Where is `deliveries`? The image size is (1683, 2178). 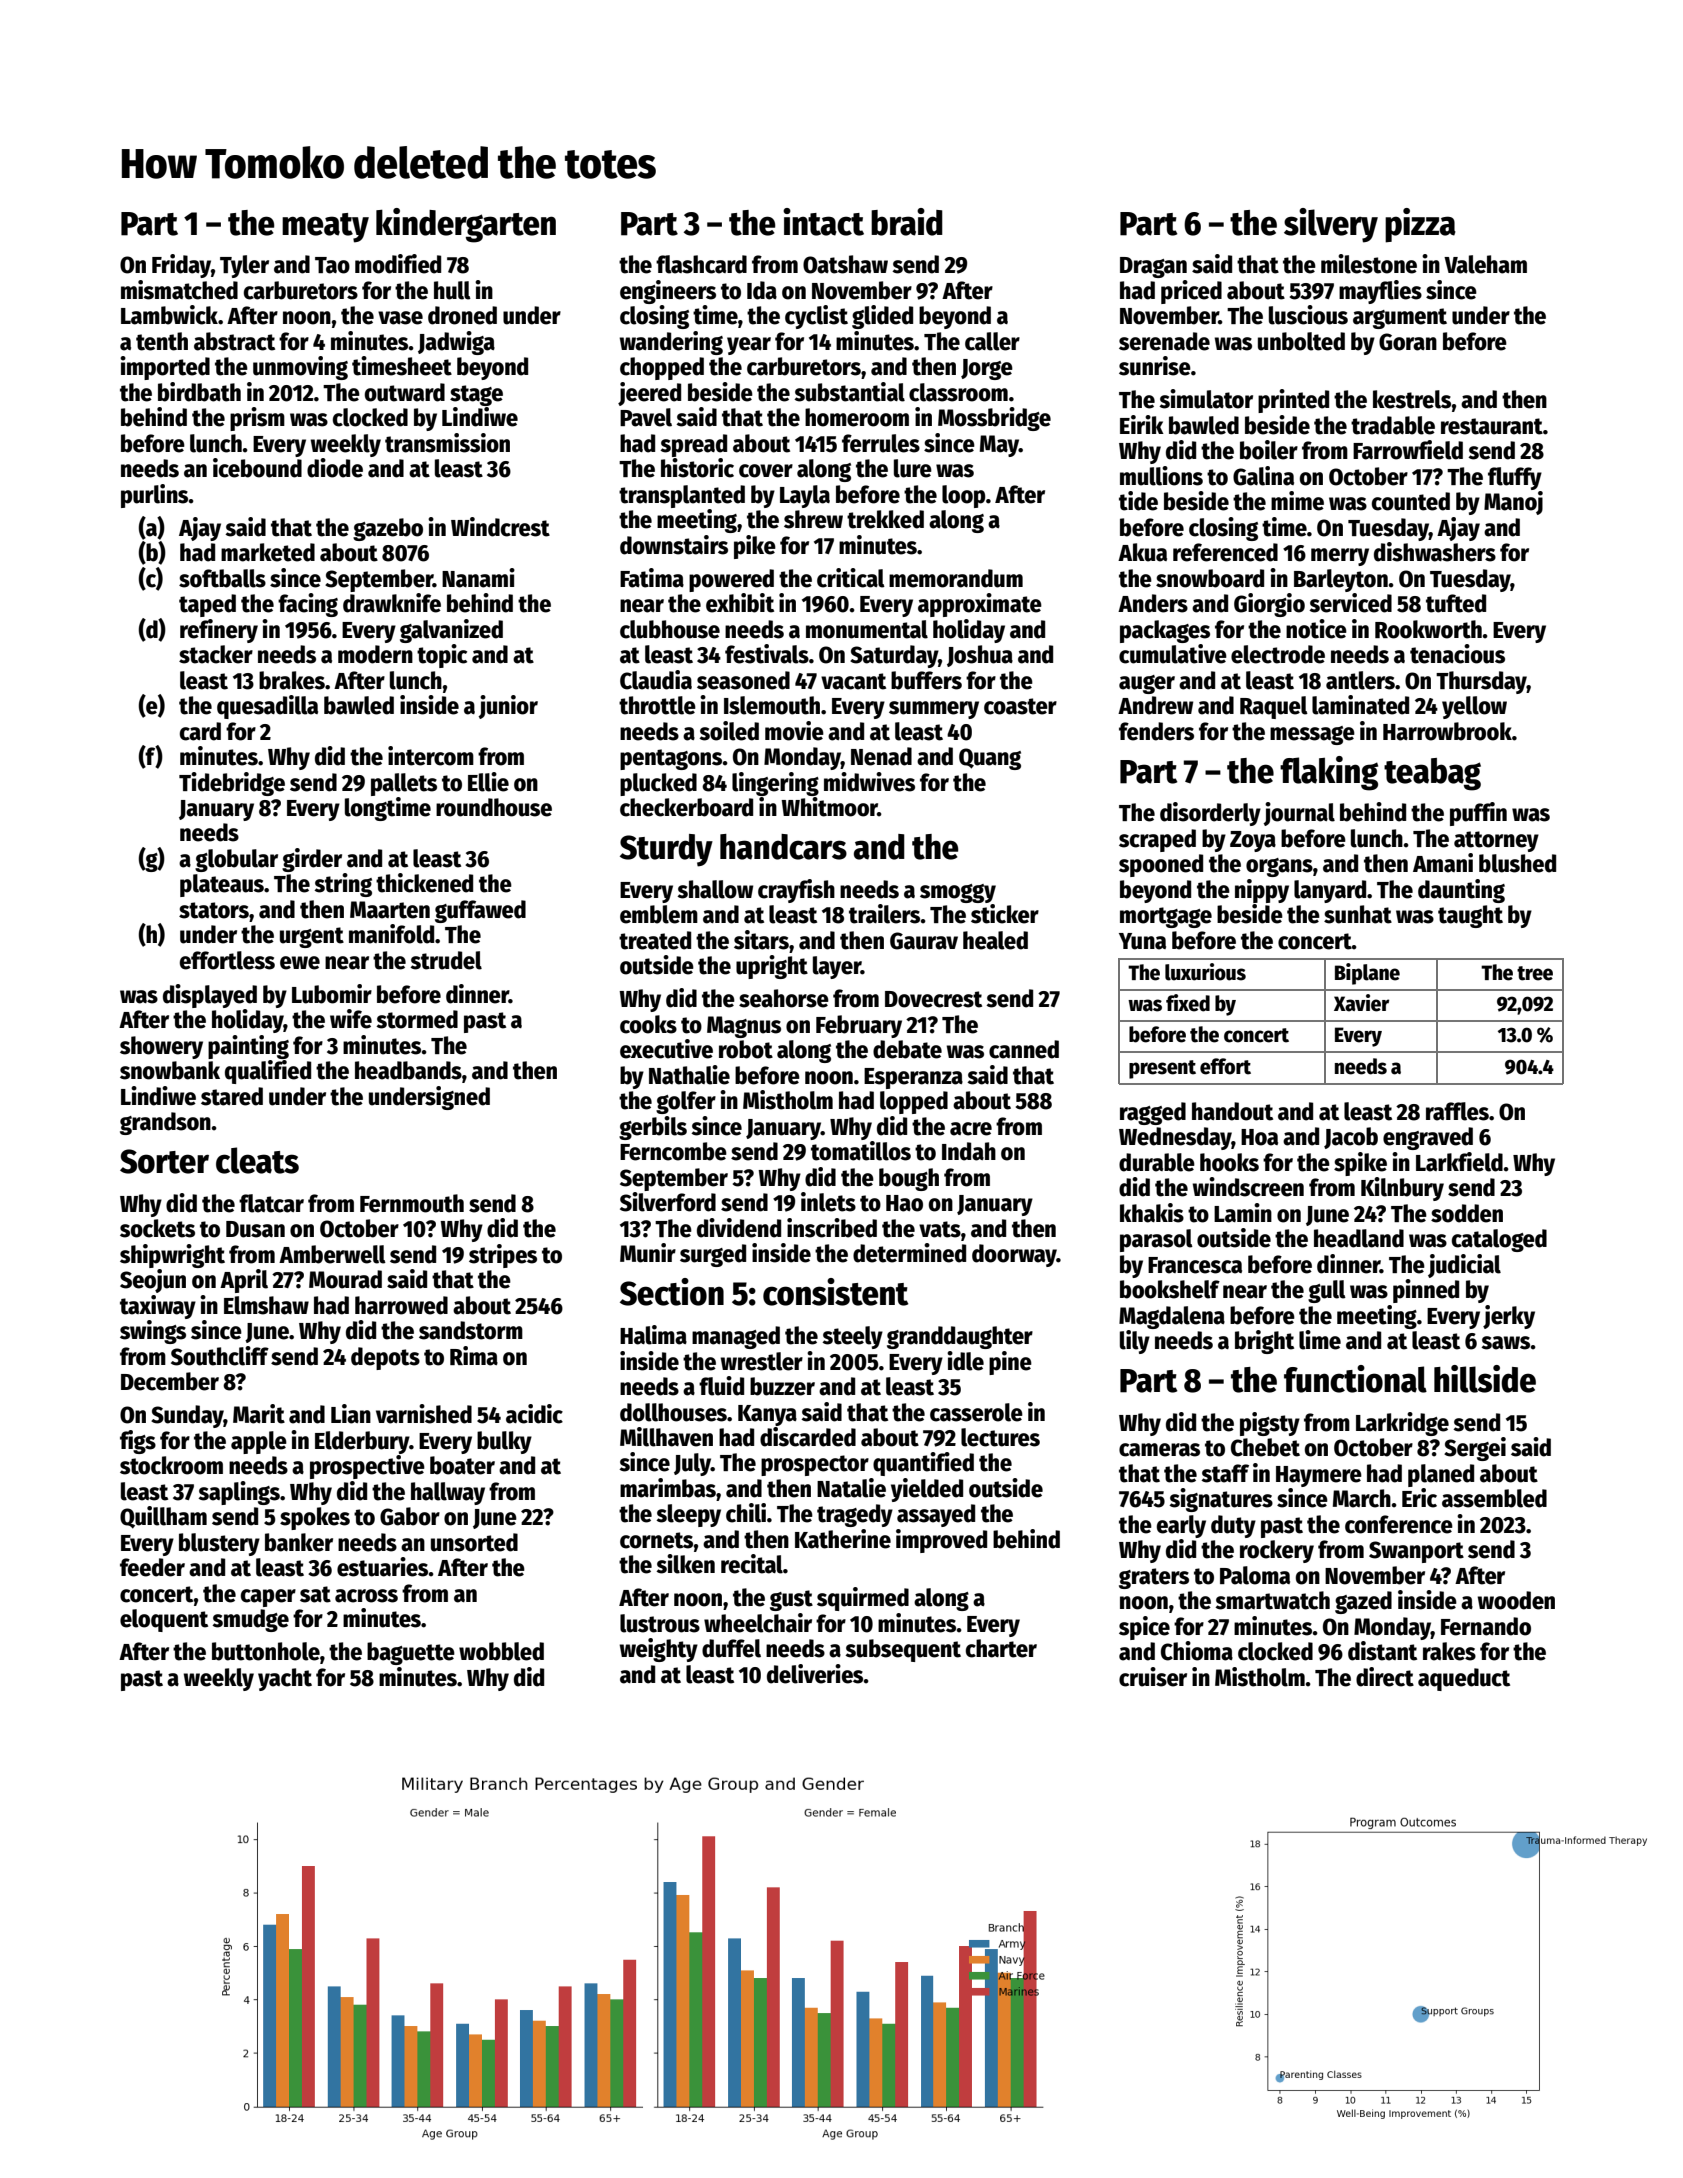 deliveries is located at coordinates (815, 1674).
